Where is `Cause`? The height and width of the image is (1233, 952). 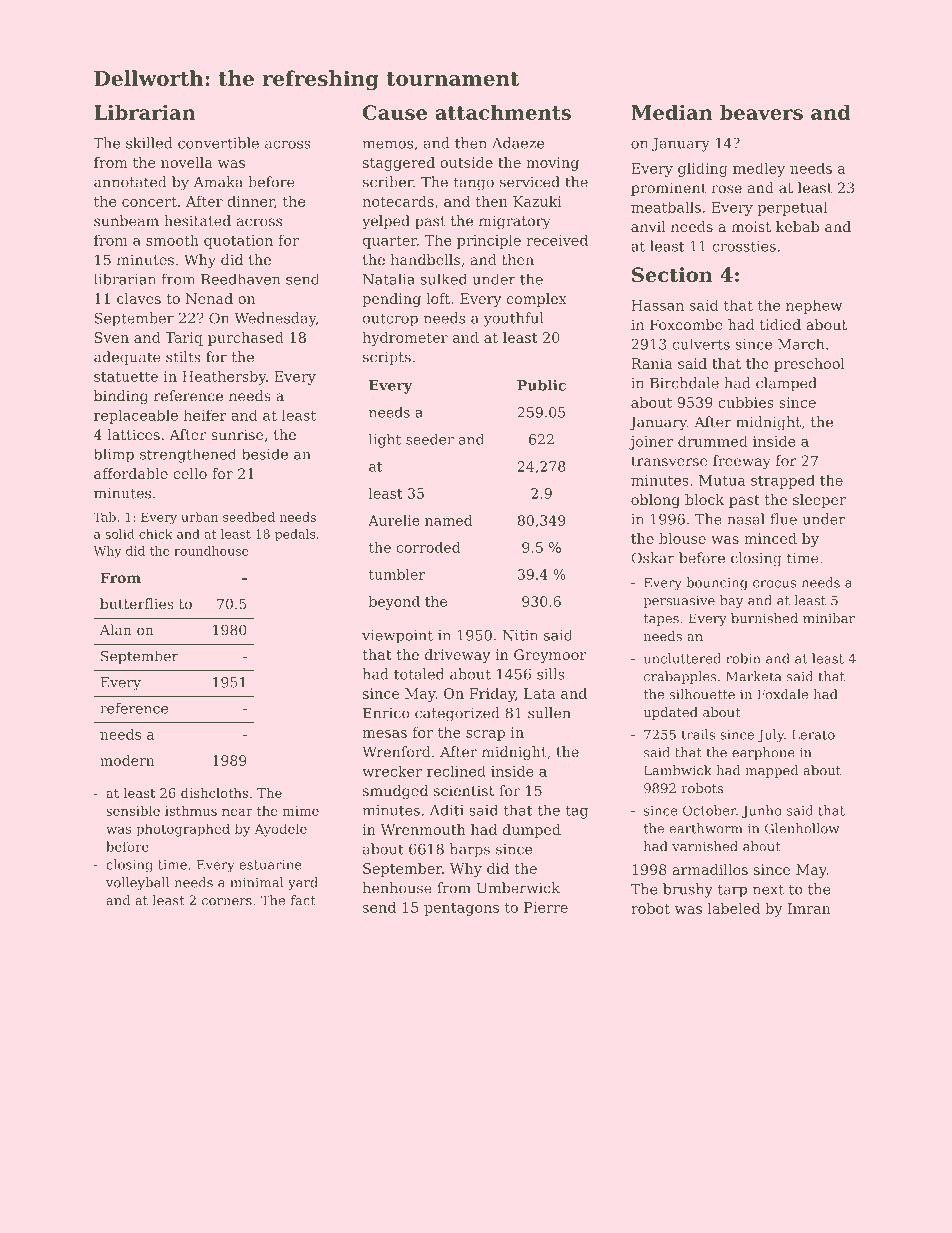 Cause is located at coordinates (395, 112).
